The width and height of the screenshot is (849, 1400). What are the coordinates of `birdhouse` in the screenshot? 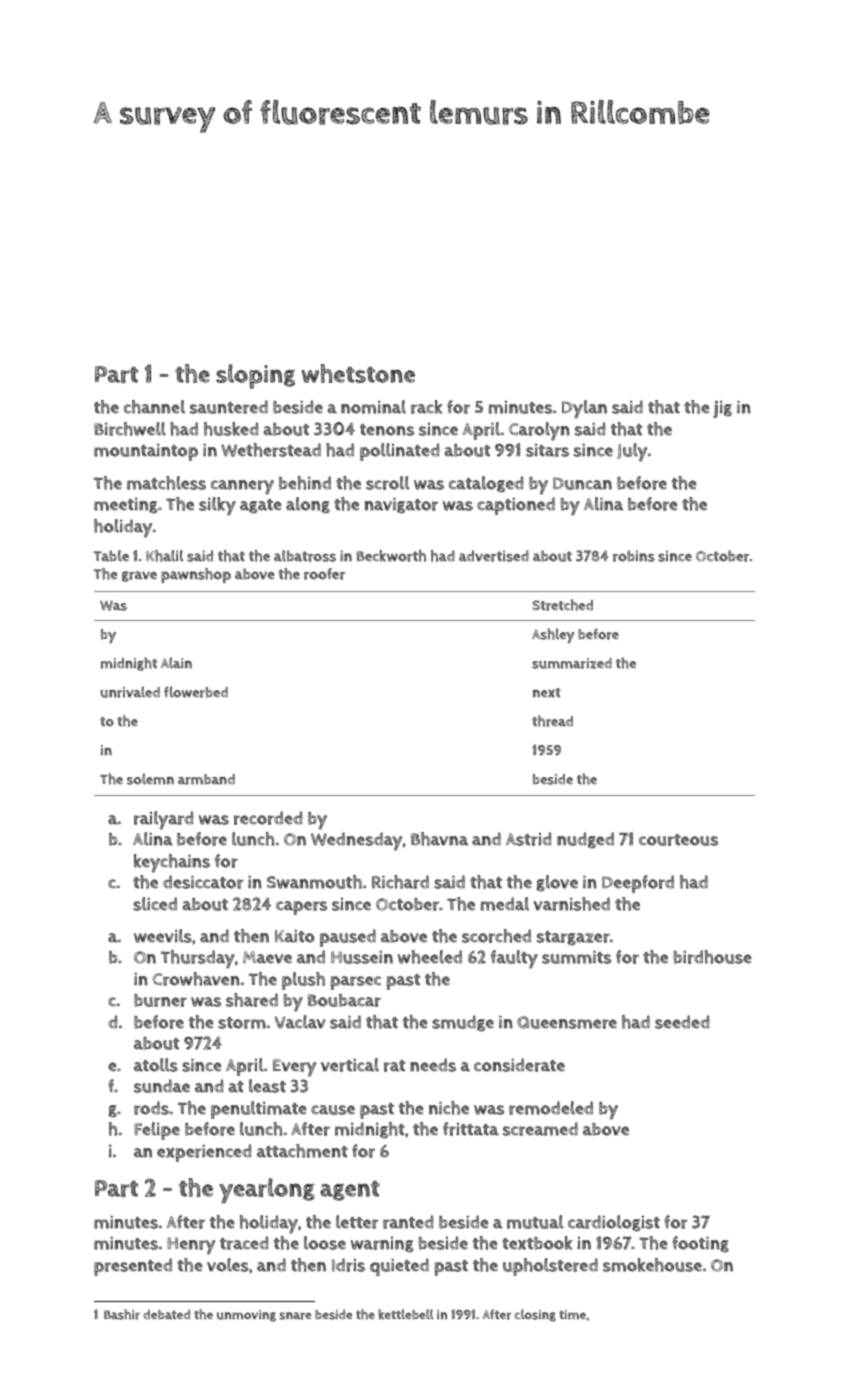 It's located at (712, 957).
